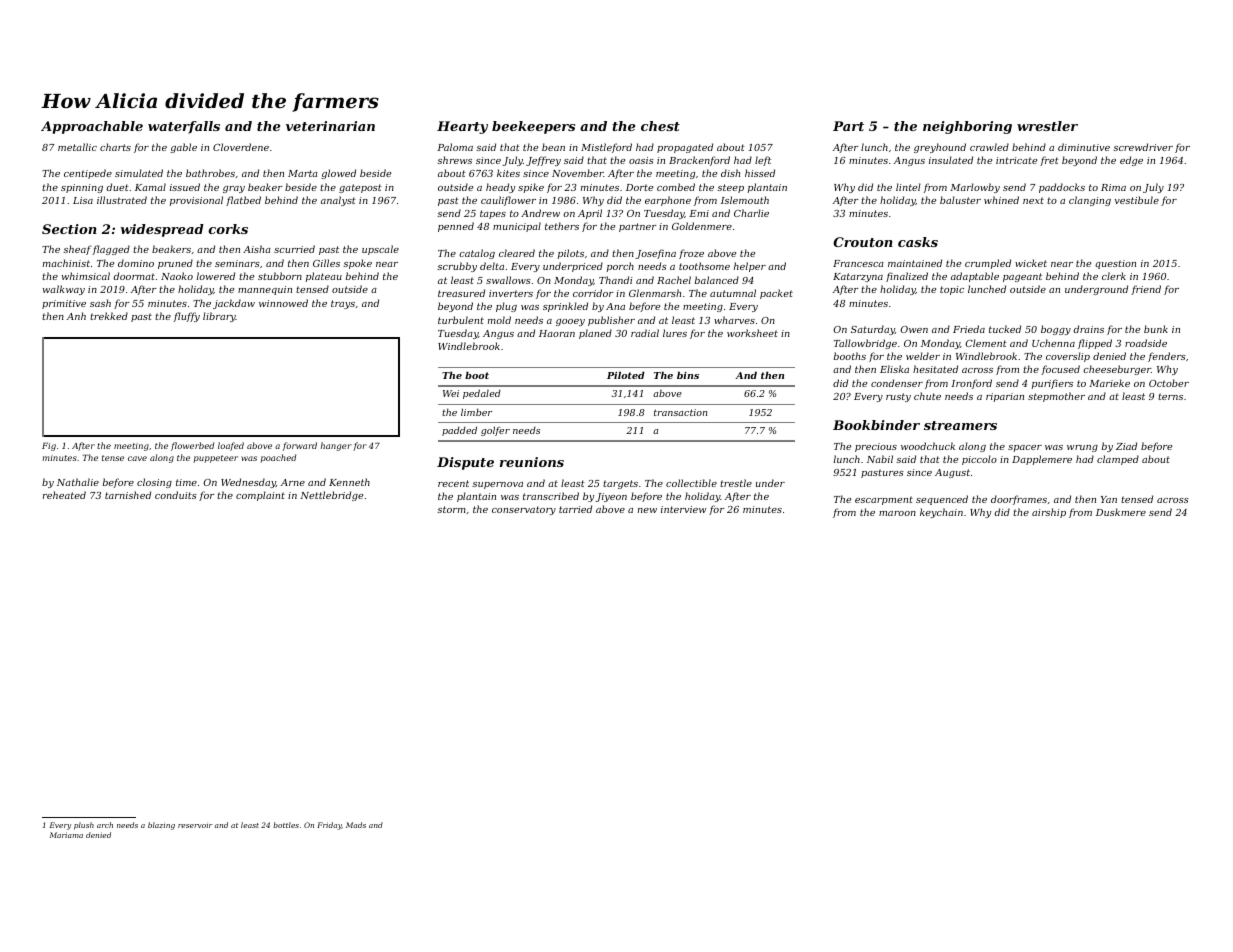  I want to click on airship, so click(1049, 513).
